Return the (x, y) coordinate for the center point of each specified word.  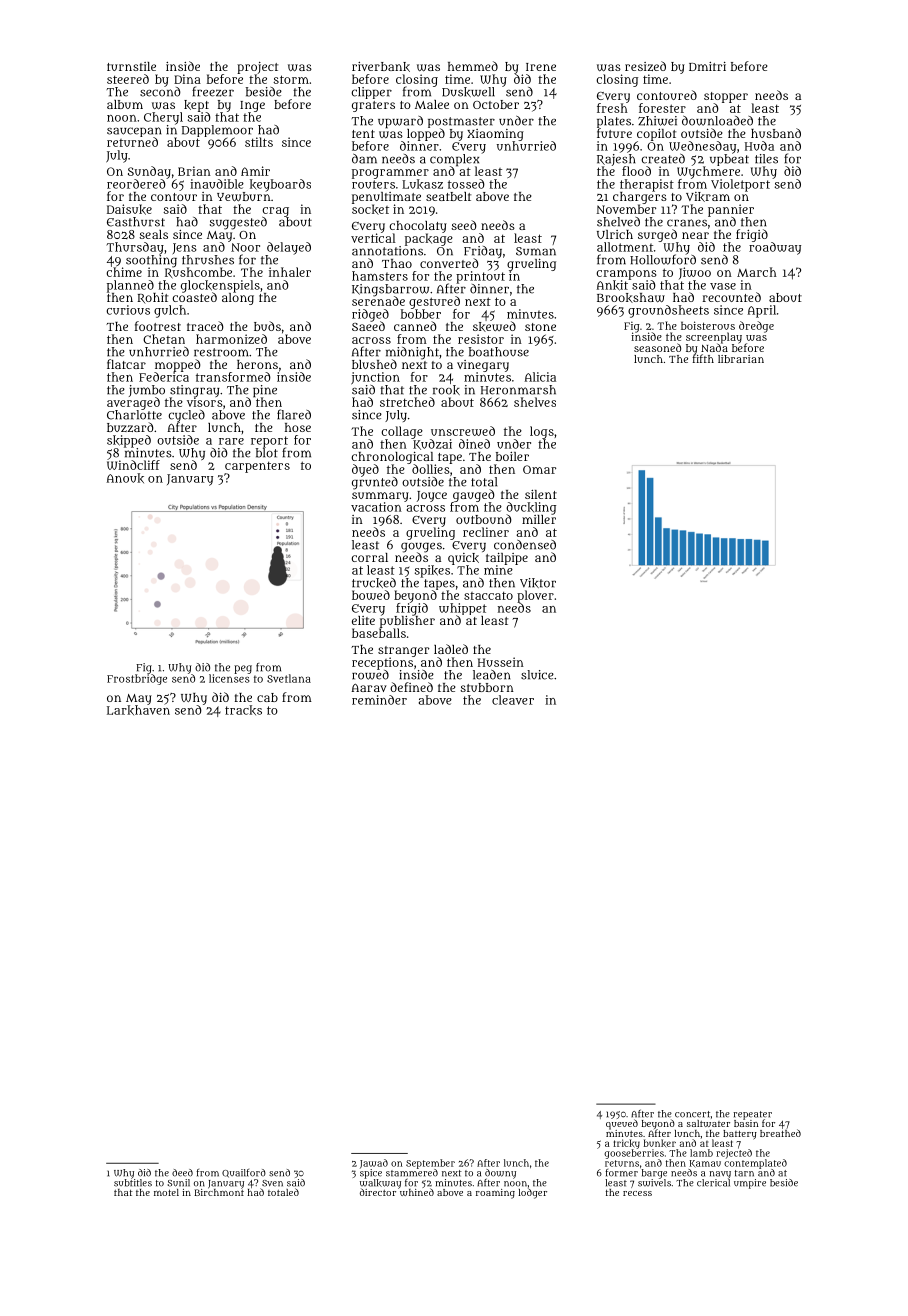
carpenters (257, 467)
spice (371, 1174)
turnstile (131, 66)
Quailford (244, 1173)
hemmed (473, 66)
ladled (451, 649)
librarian (741, 359)
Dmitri (707, 66)
